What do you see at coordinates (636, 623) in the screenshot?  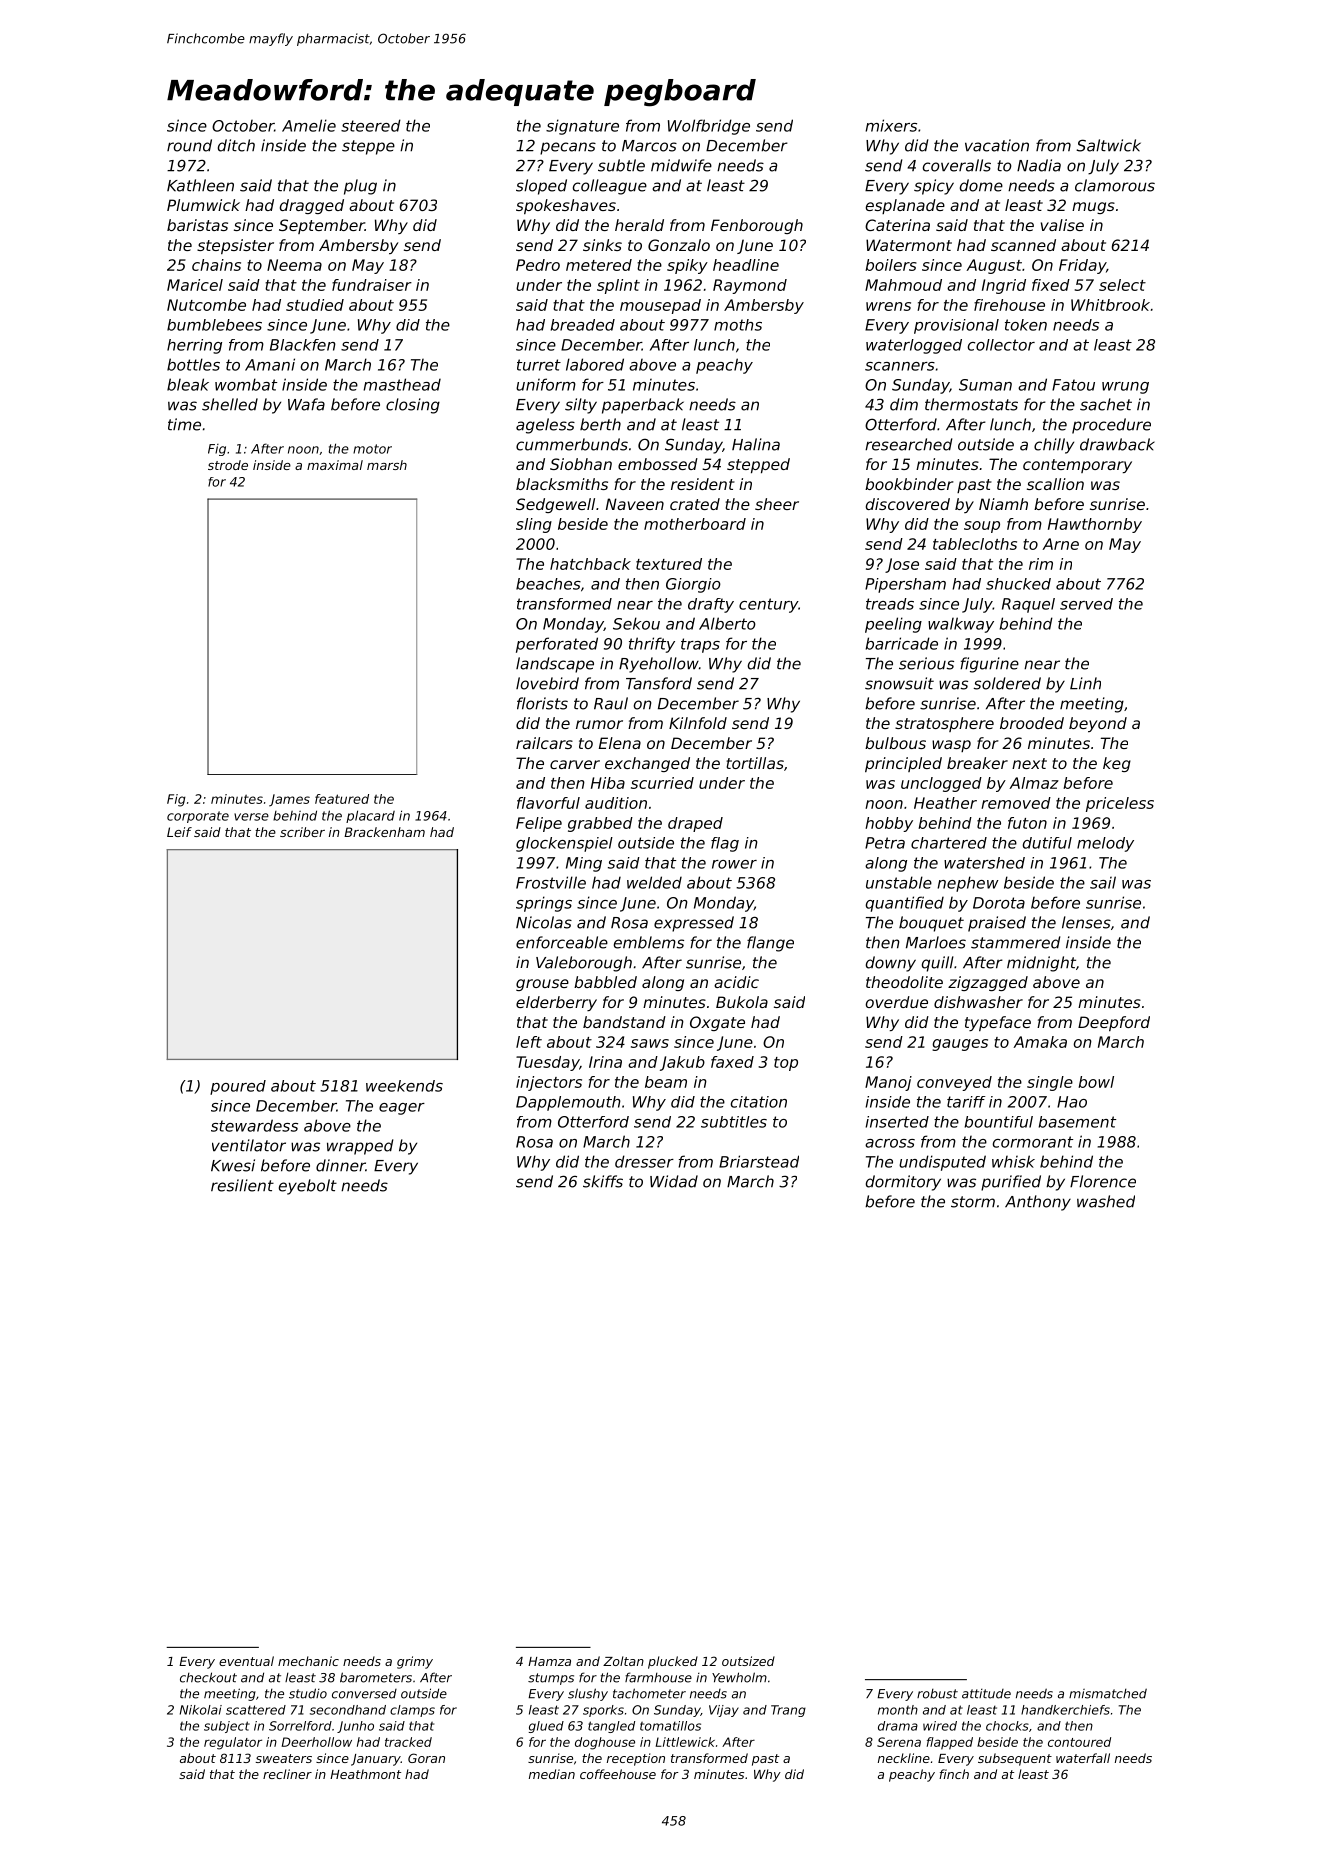 I see `Sekou` at bounding box center [636, 623].
